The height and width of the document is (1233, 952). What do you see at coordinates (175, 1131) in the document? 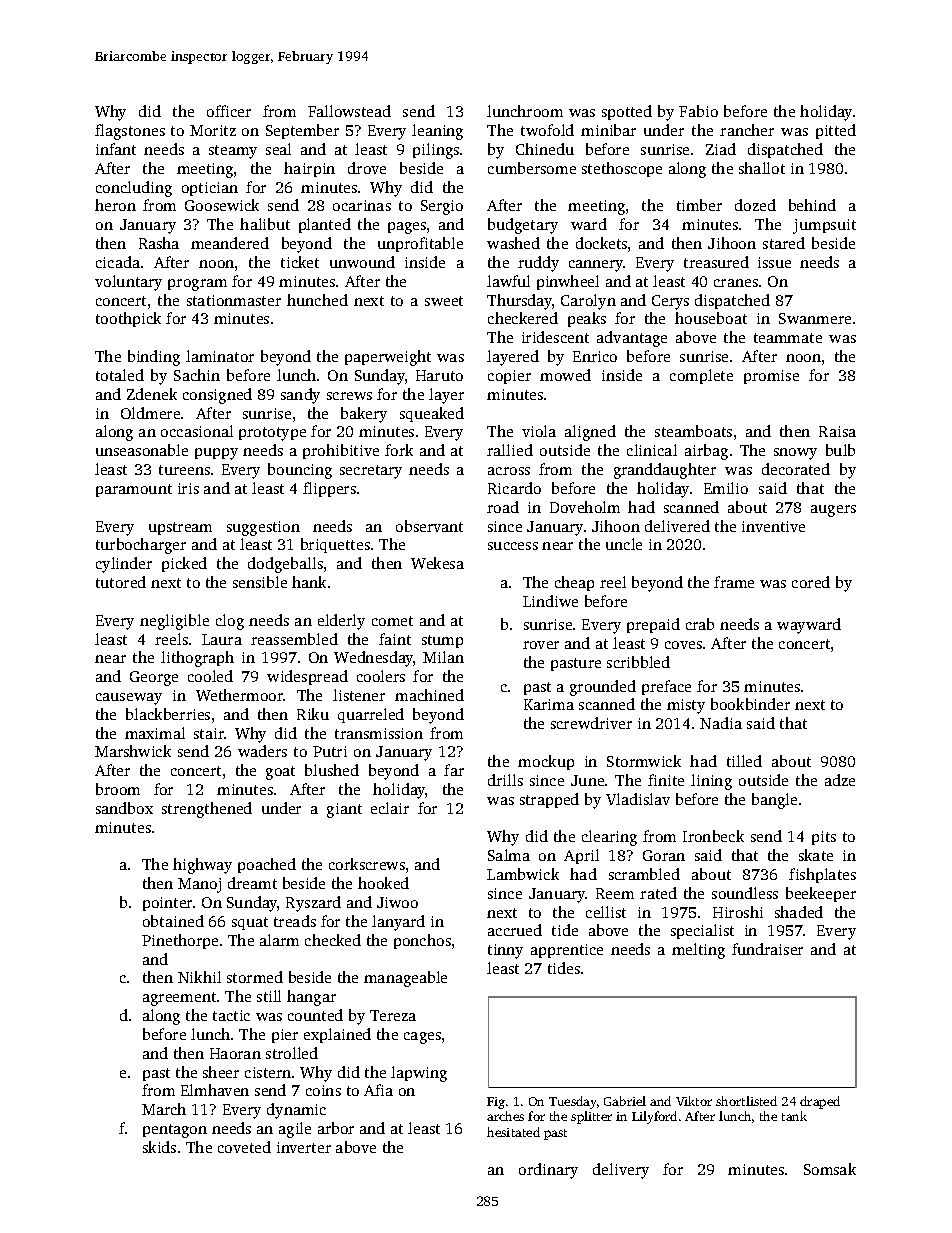
I see `pentagon` at bounding box center [175, 1131].
